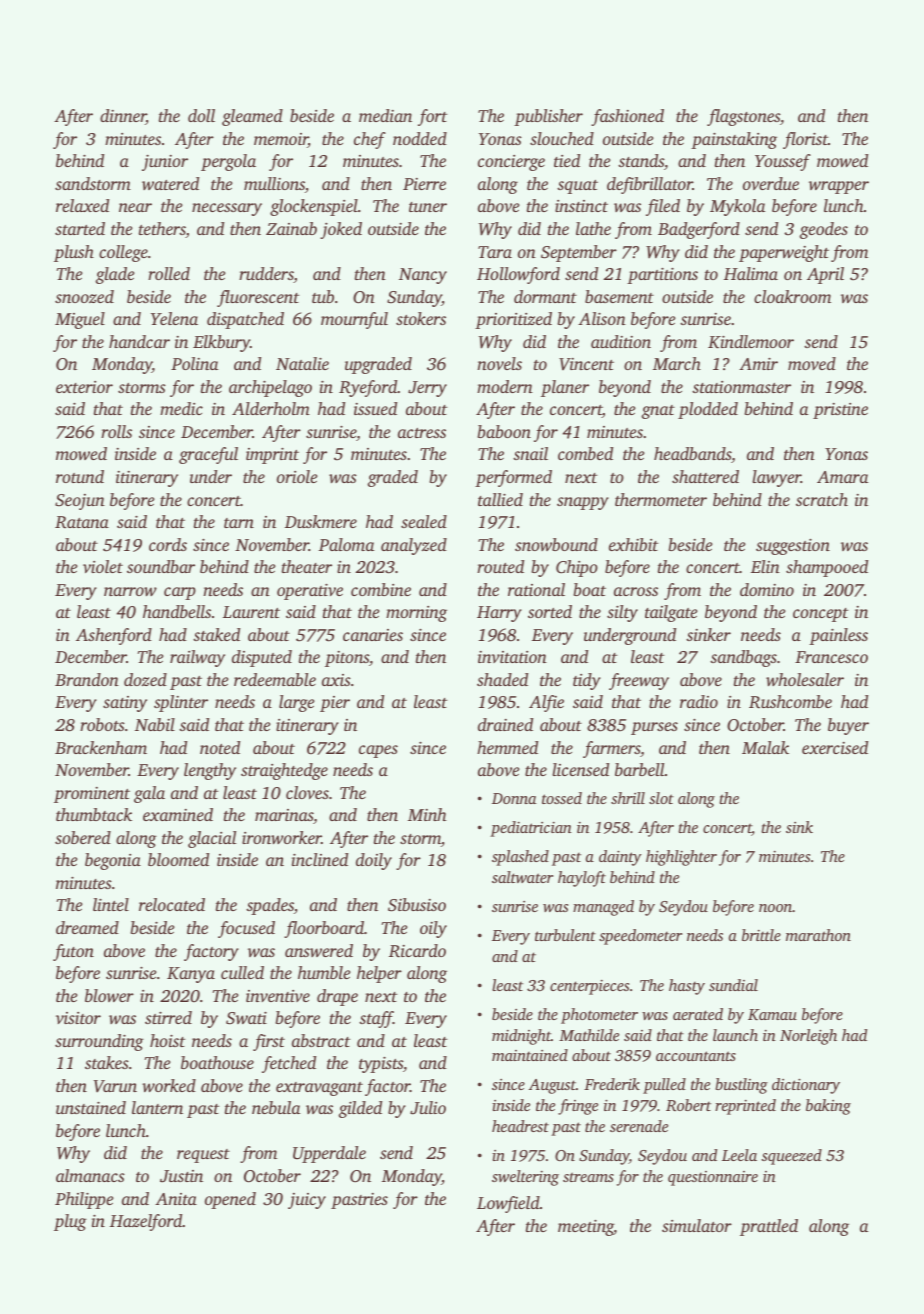 The height and width of the screenshot is (1314, 924). I want to click on Julio, so click(428, 1108).
